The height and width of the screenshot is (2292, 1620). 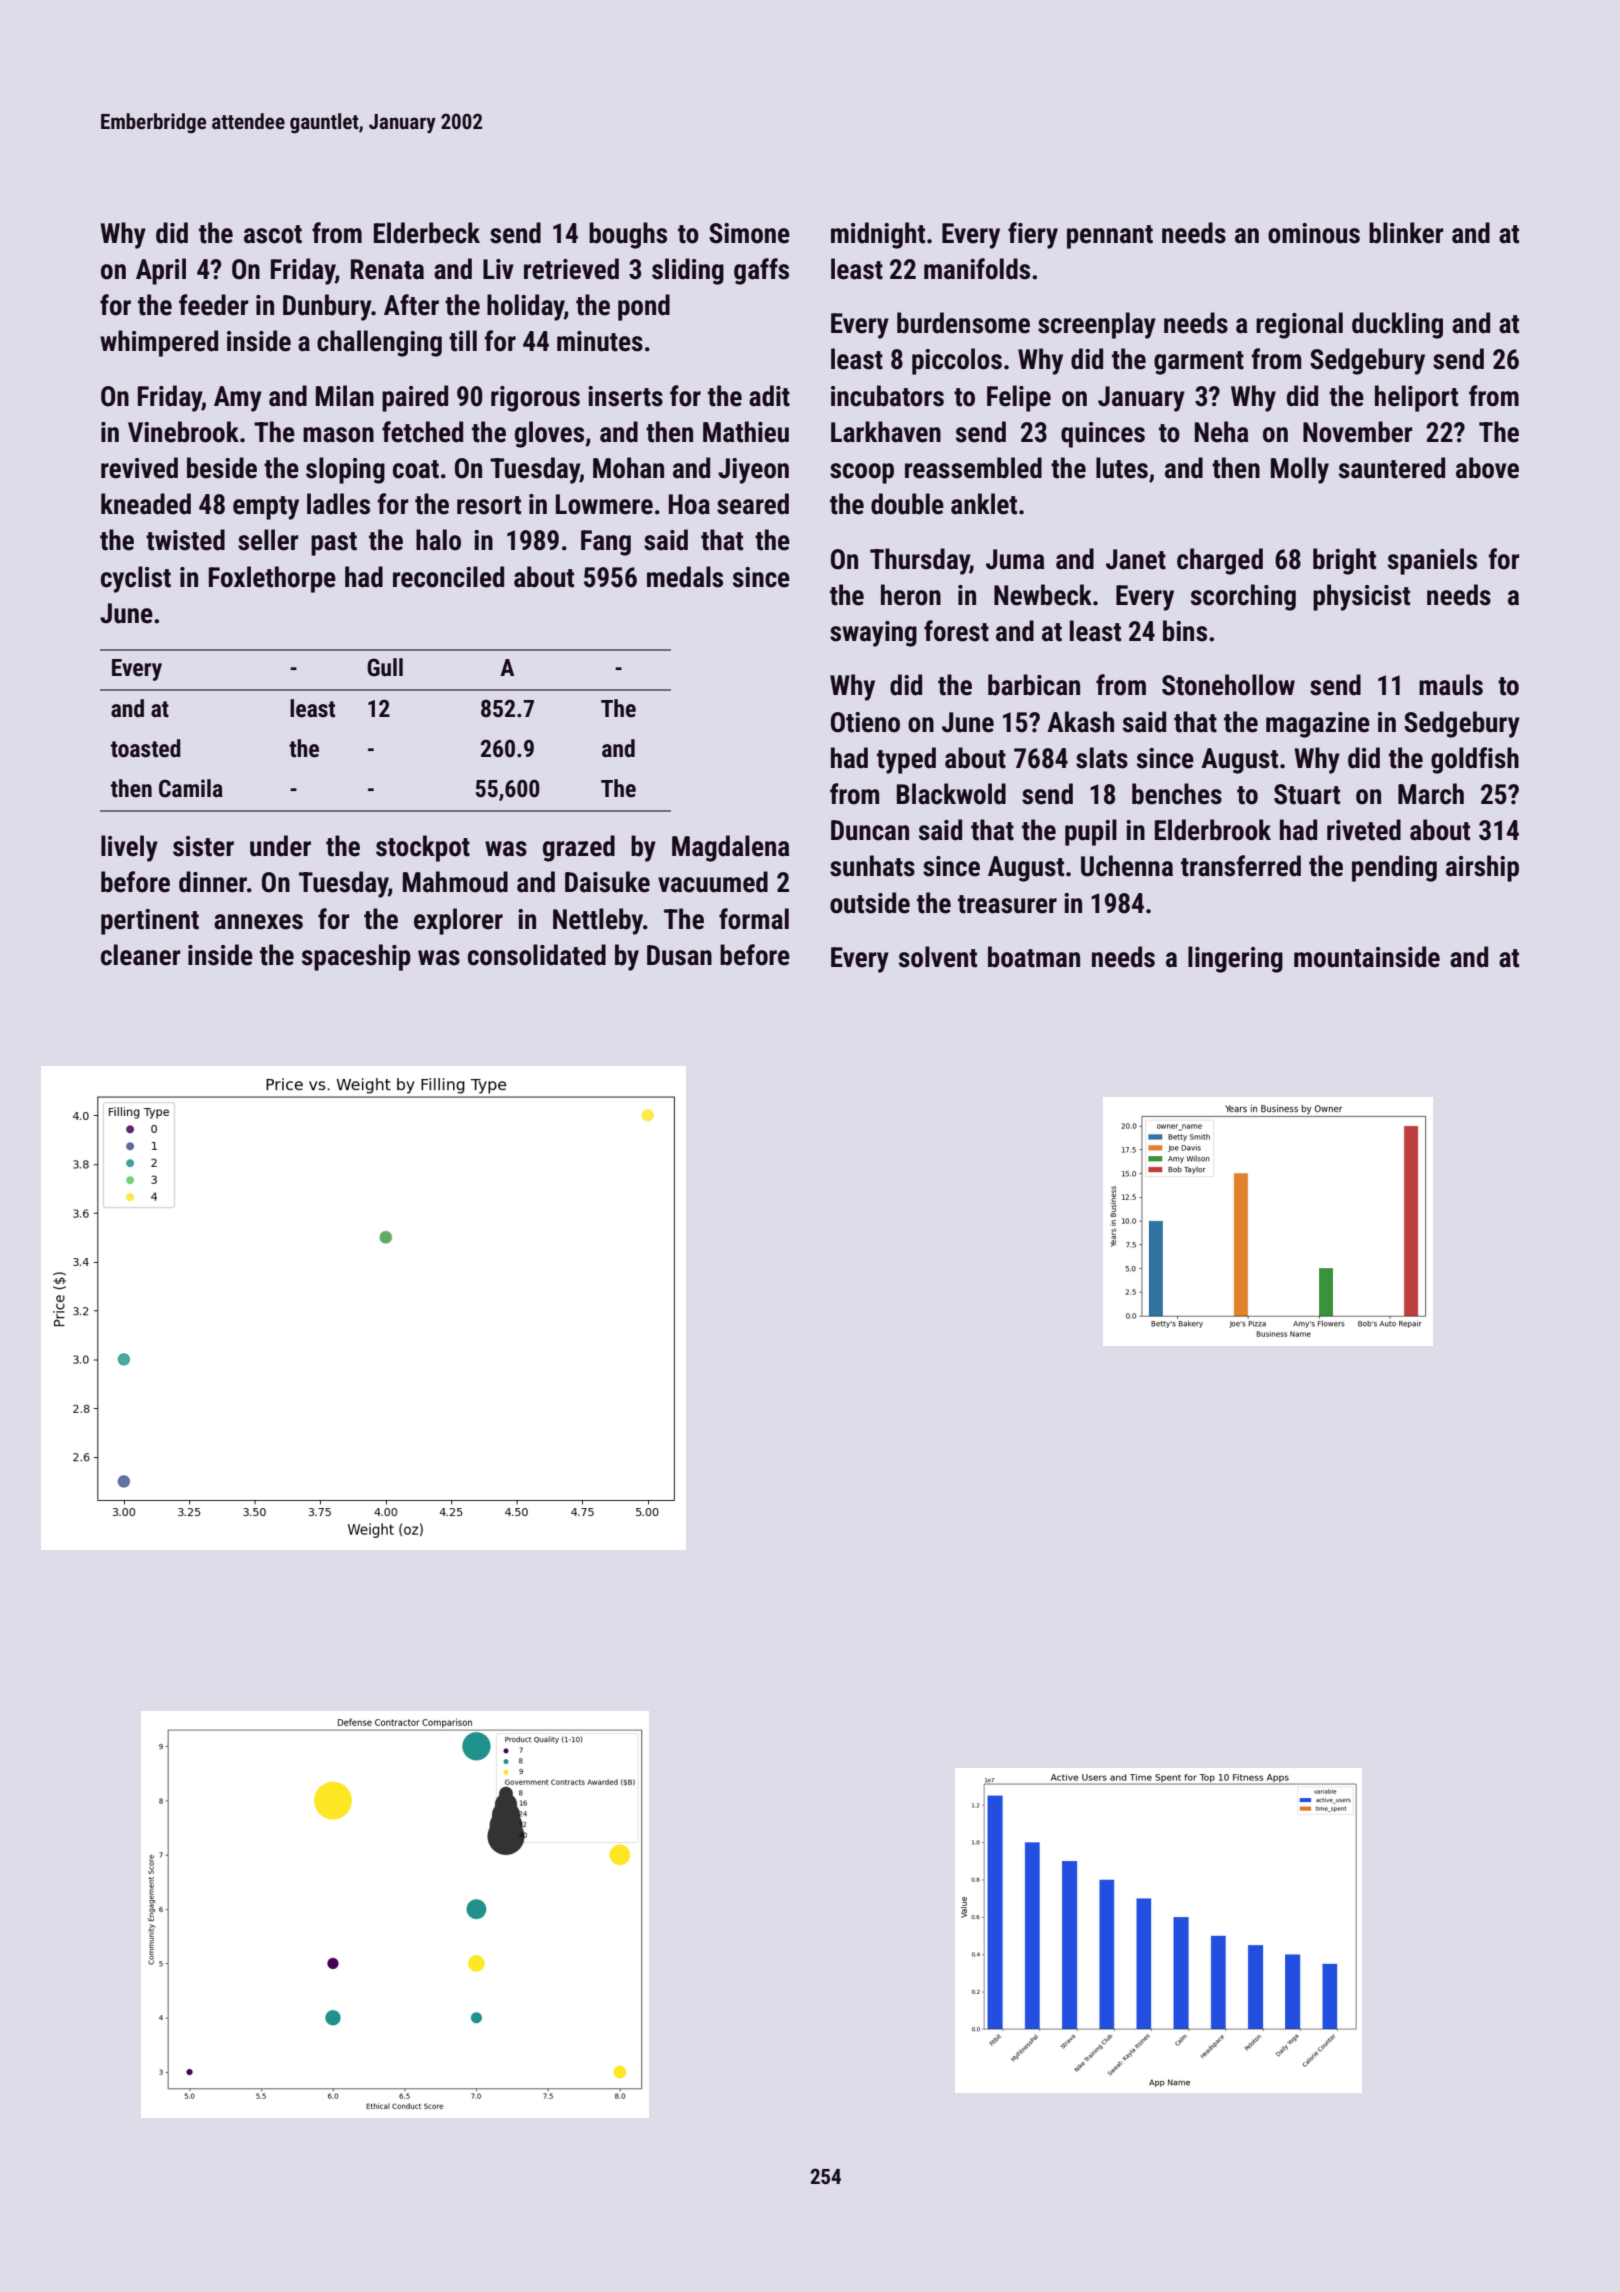 What do you see at coordinates (273, 234) in the screenshot?
I see `ascot` at bounding box center [273, 234].
